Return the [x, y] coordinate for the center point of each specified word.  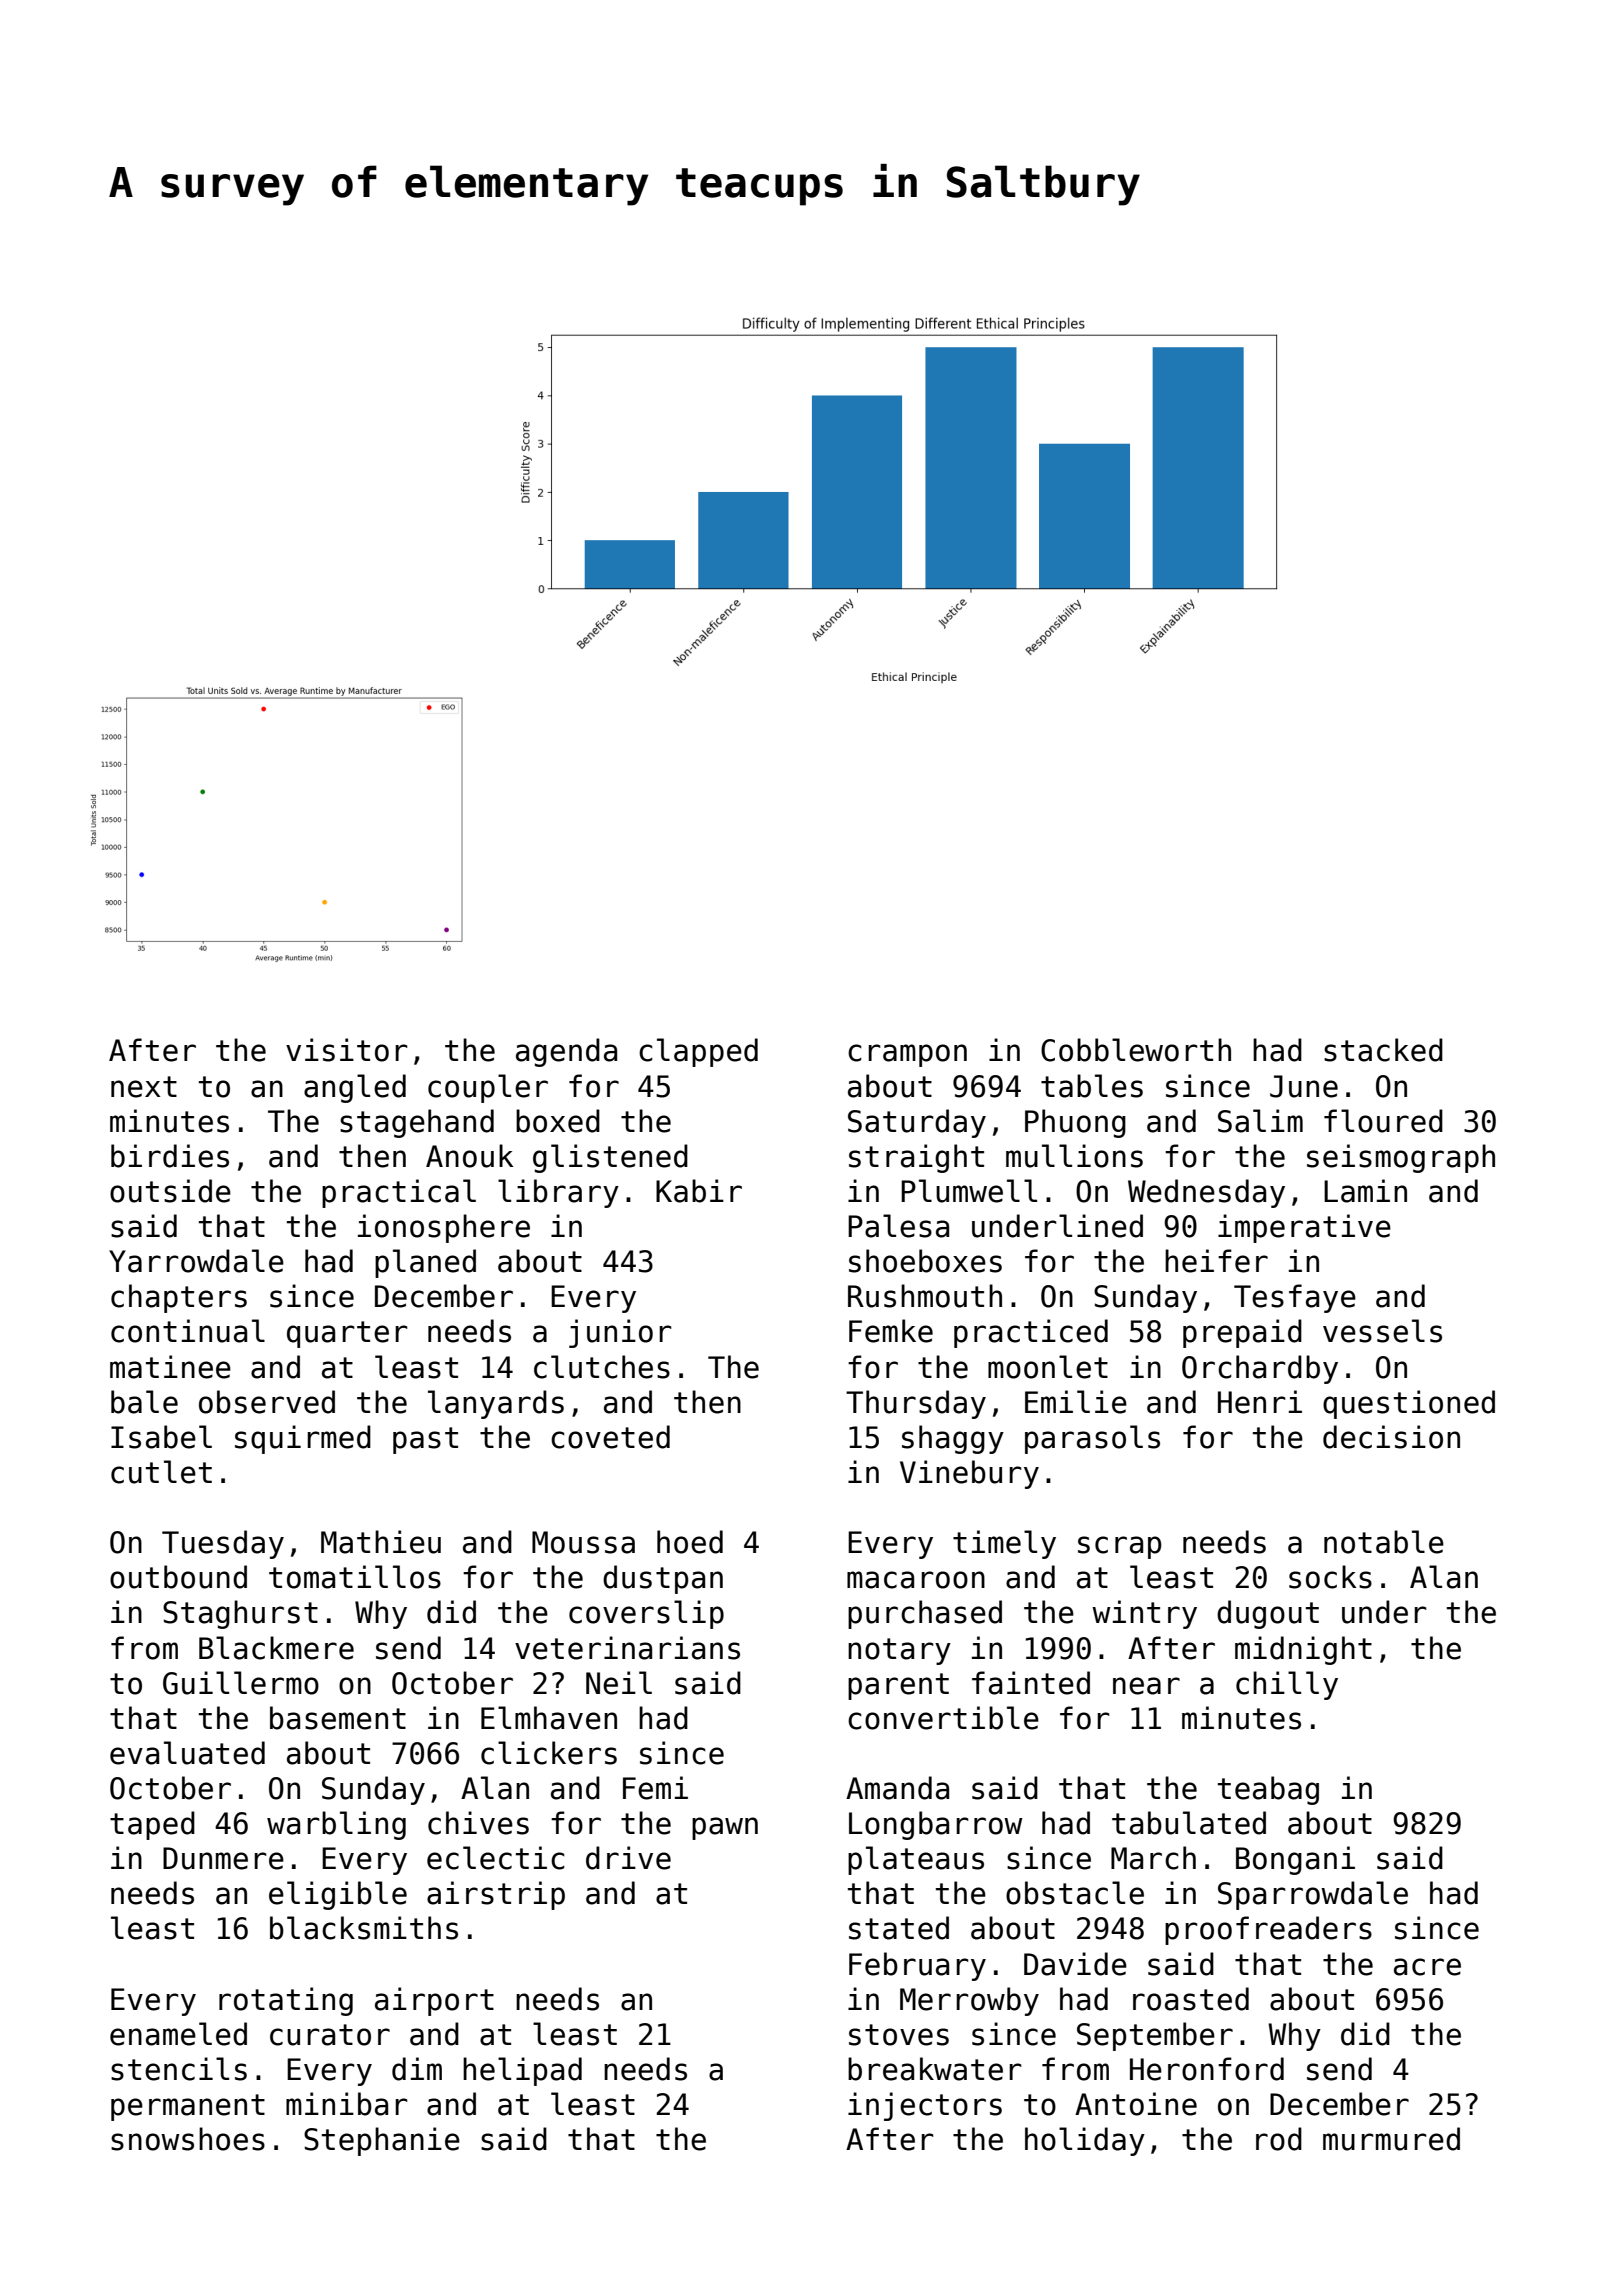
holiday [1085, 2141]
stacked [1383, 1050]
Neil [619, 1683]
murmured [1391, 2139]
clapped [698, 1052]
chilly [1287, 1685]
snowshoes [188, 2139]
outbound [178, 1577]
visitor [347, 1050]
